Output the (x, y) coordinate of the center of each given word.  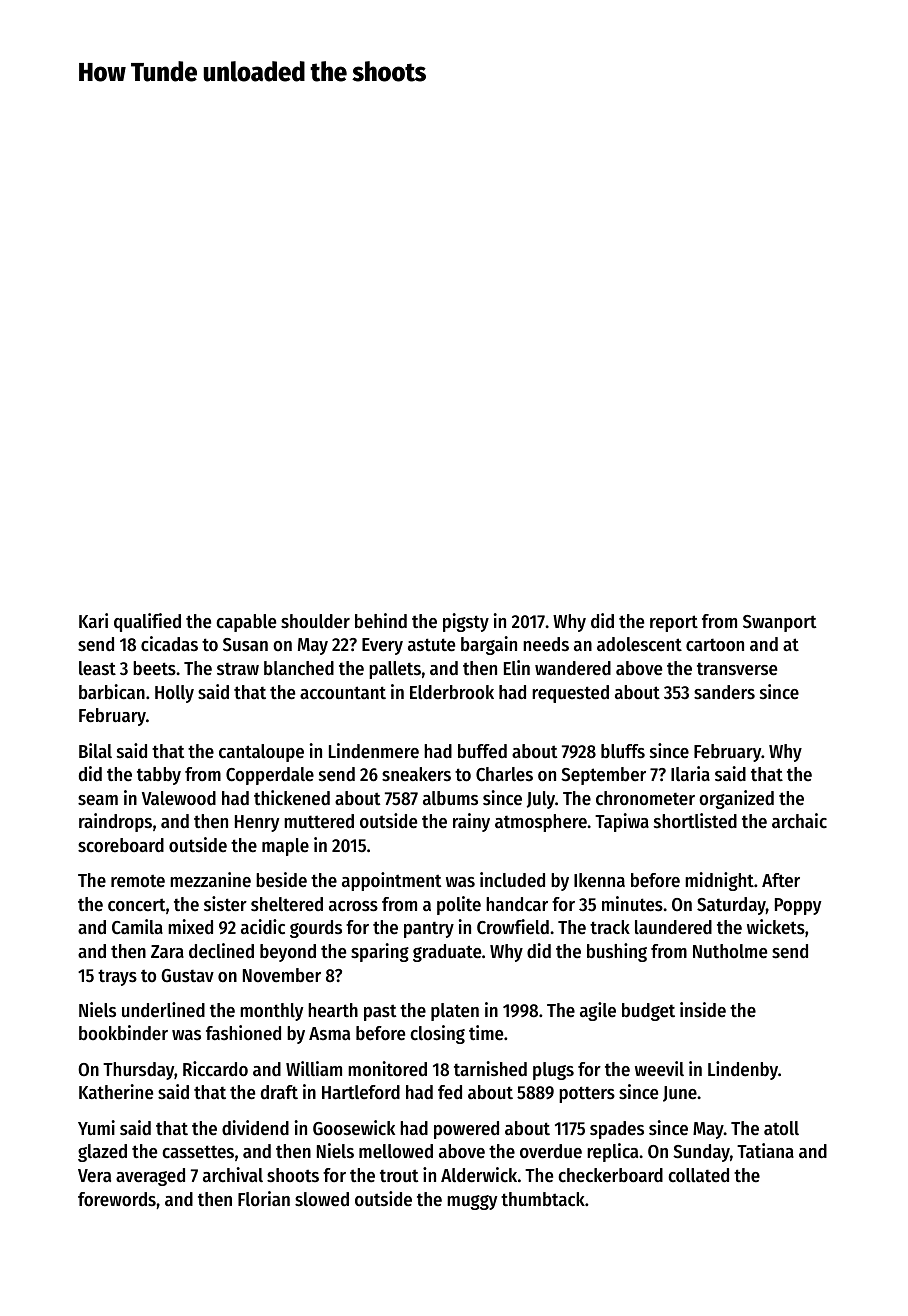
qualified (147, 622)
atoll (781, 1128)
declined (221, 951)
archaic (799, 820)
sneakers (416, 774)
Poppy (798, 906)
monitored (387, 1069)
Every (382, 646)
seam (98, 800)
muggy (472, 1202)
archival (233, 1175)
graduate (447, 953)
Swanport (780, 623)
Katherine (116, 1092)
